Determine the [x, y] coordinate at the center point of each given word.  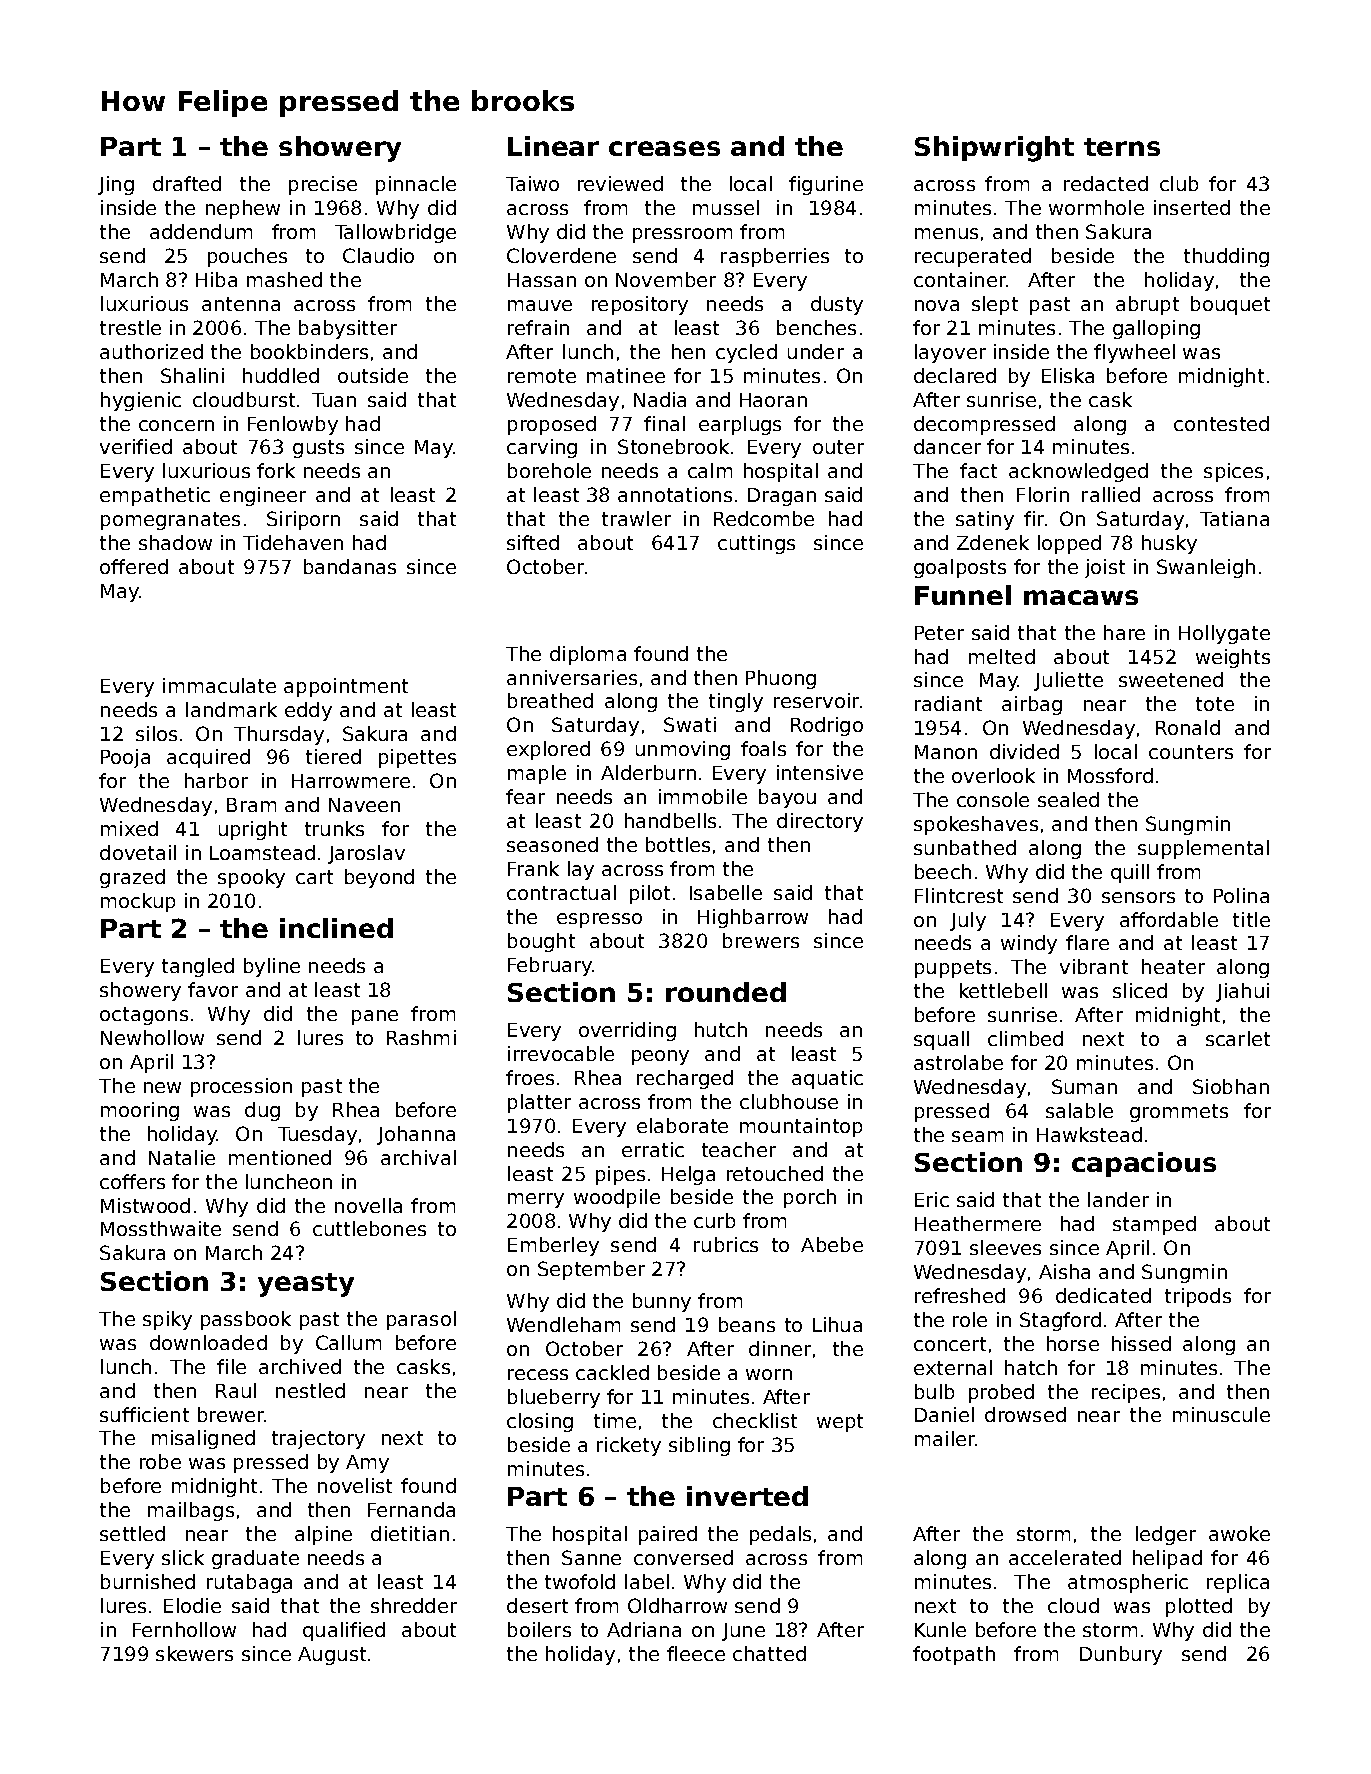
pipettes [417, 758]
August [332, 1656]
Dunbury [1121, 1655]
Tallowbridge [395, 233]
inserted [1192, 207]
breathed [550, 700]
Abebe [832, 1244]
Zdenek [993, 542]
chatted [769, 1653]
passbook [246, 1320]
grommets [1179, 1113]
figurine [826, 185]
